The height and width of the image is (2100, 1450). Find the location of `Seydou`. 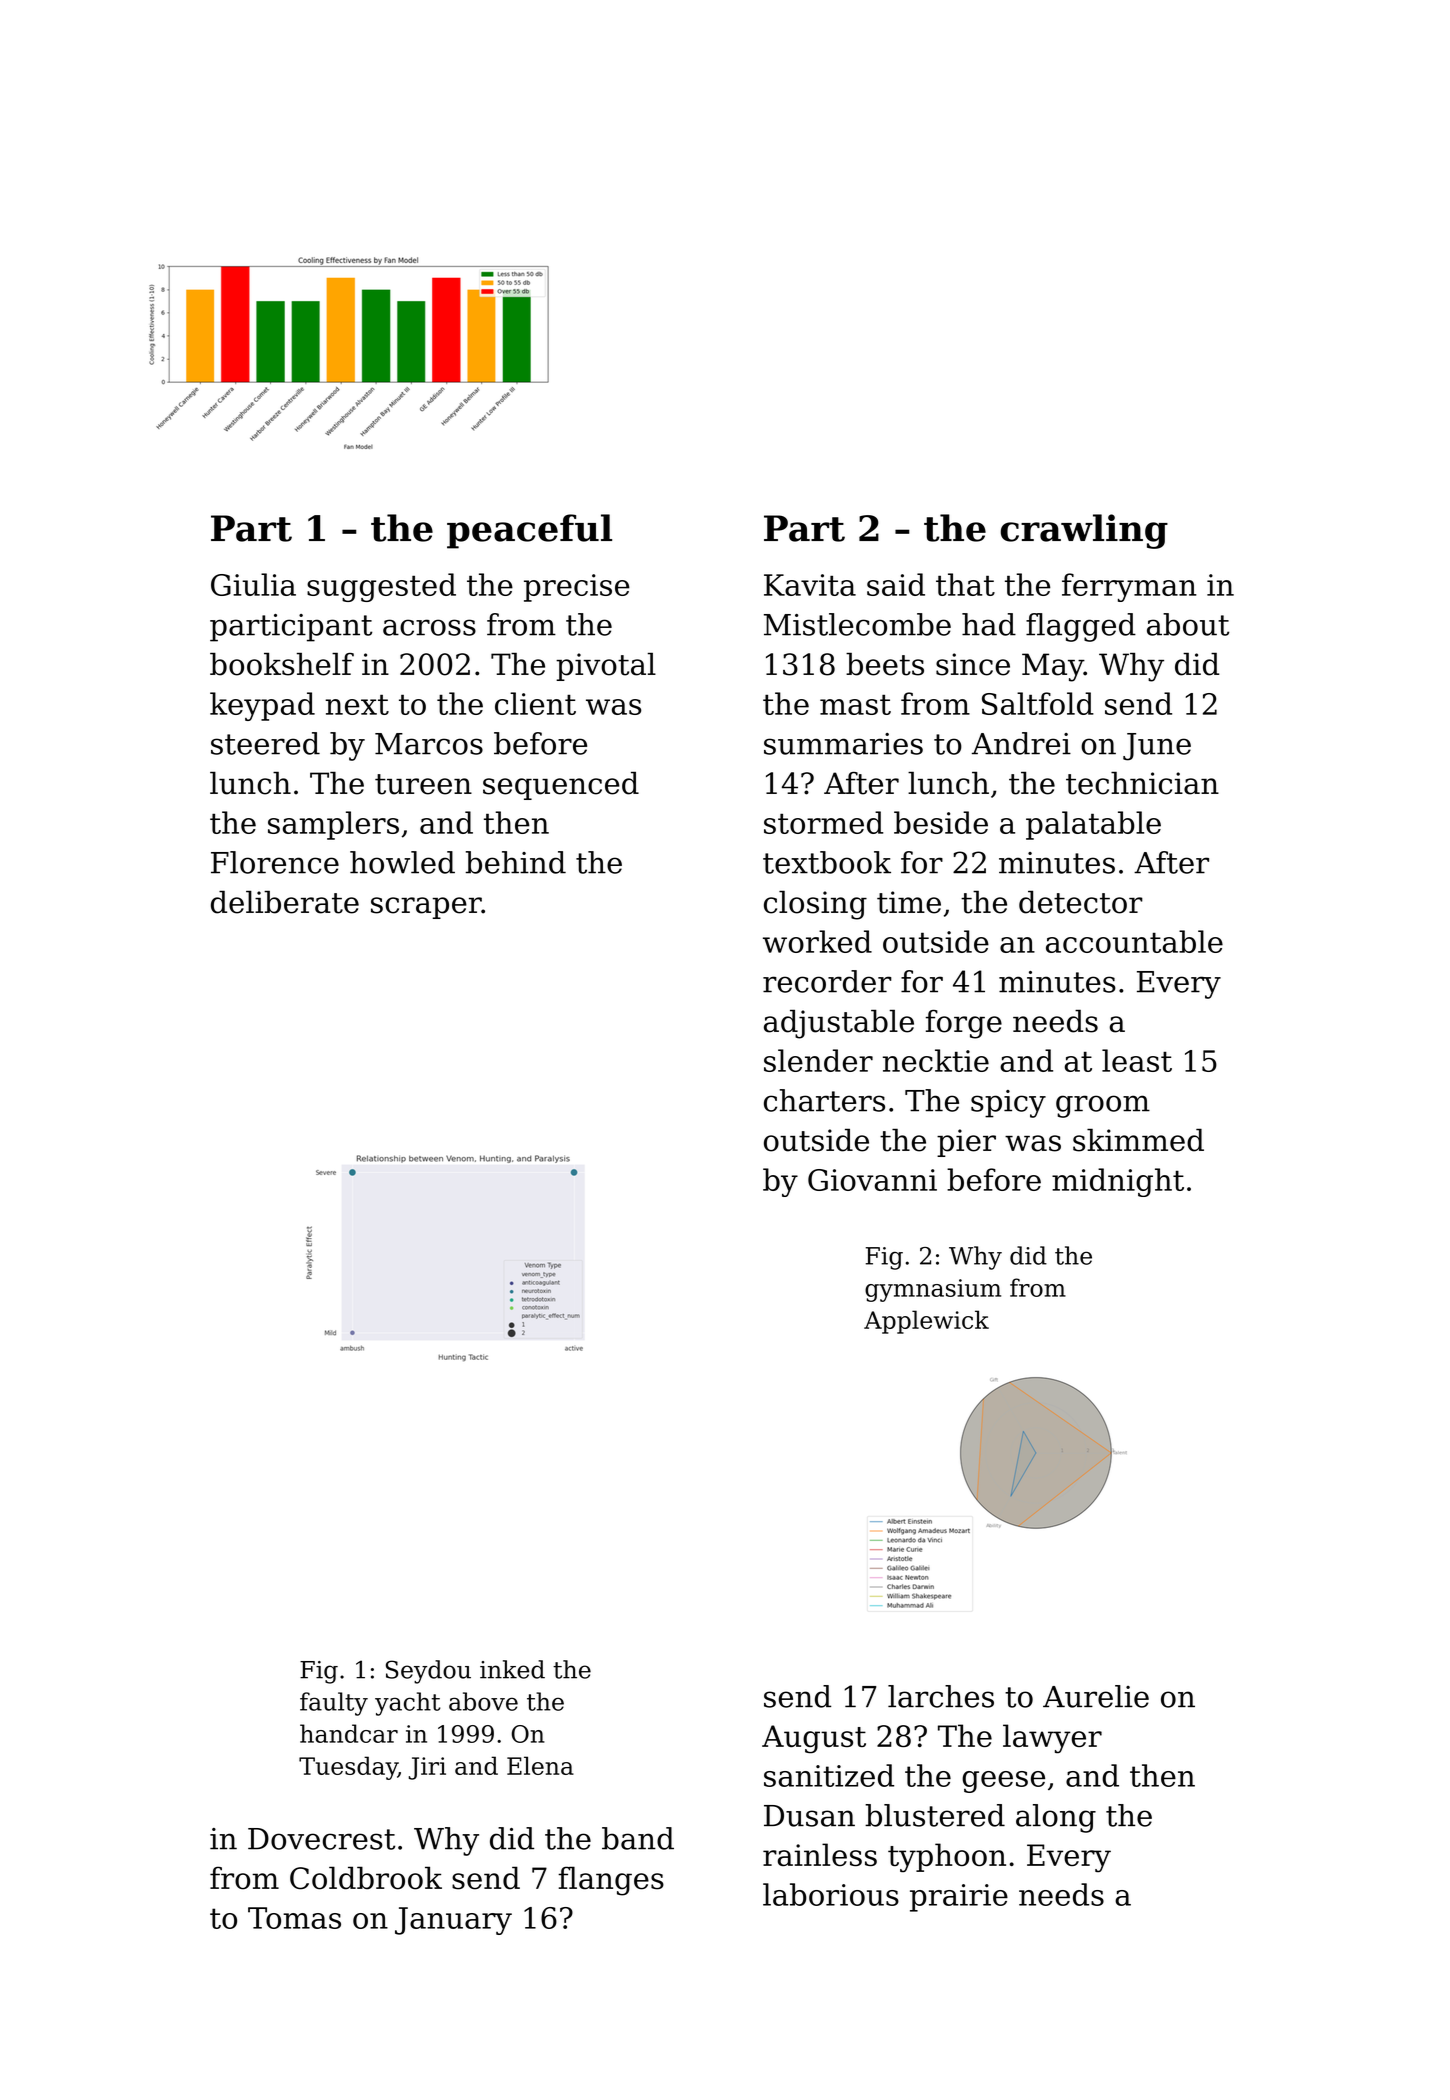

Seydou is located at coordinates (428, 1672).
